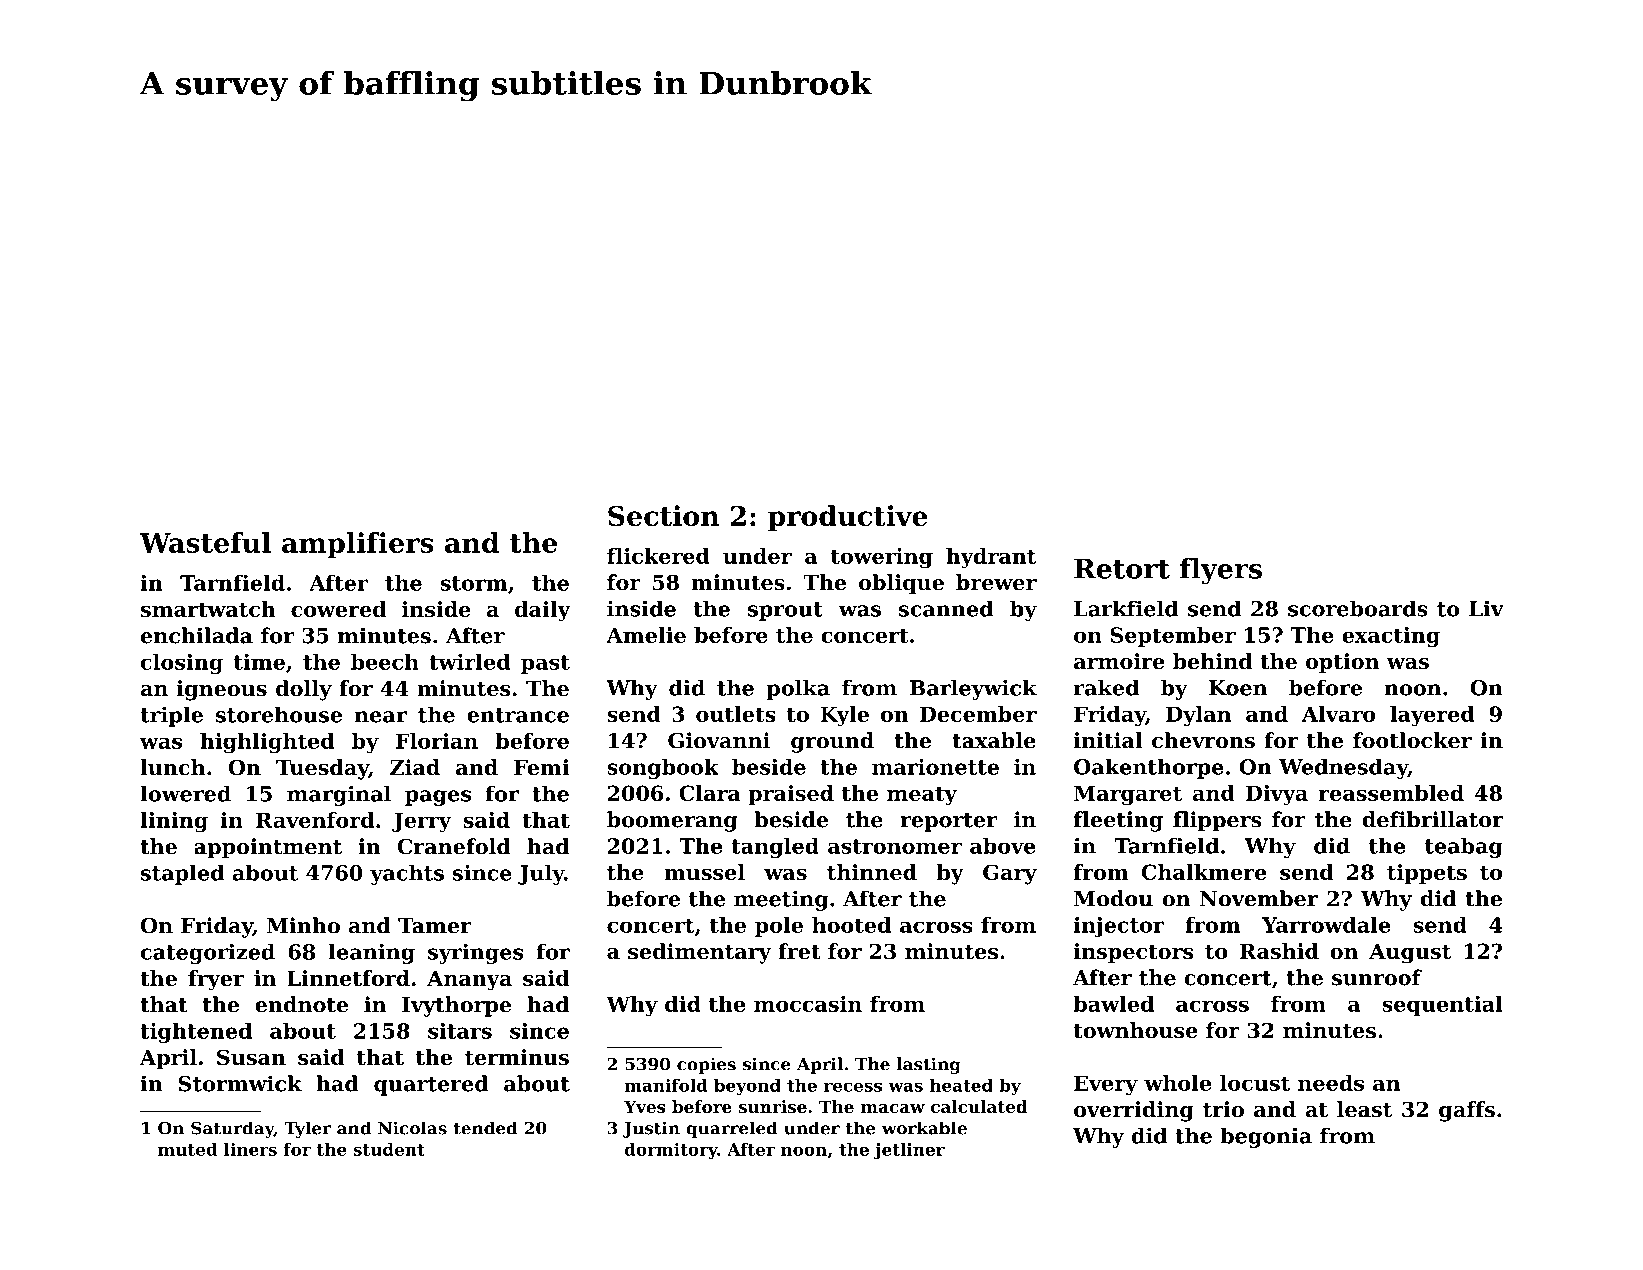 The width and height of the document is (1643, 1270). I want to click on manifold, so click(666, 1085).
